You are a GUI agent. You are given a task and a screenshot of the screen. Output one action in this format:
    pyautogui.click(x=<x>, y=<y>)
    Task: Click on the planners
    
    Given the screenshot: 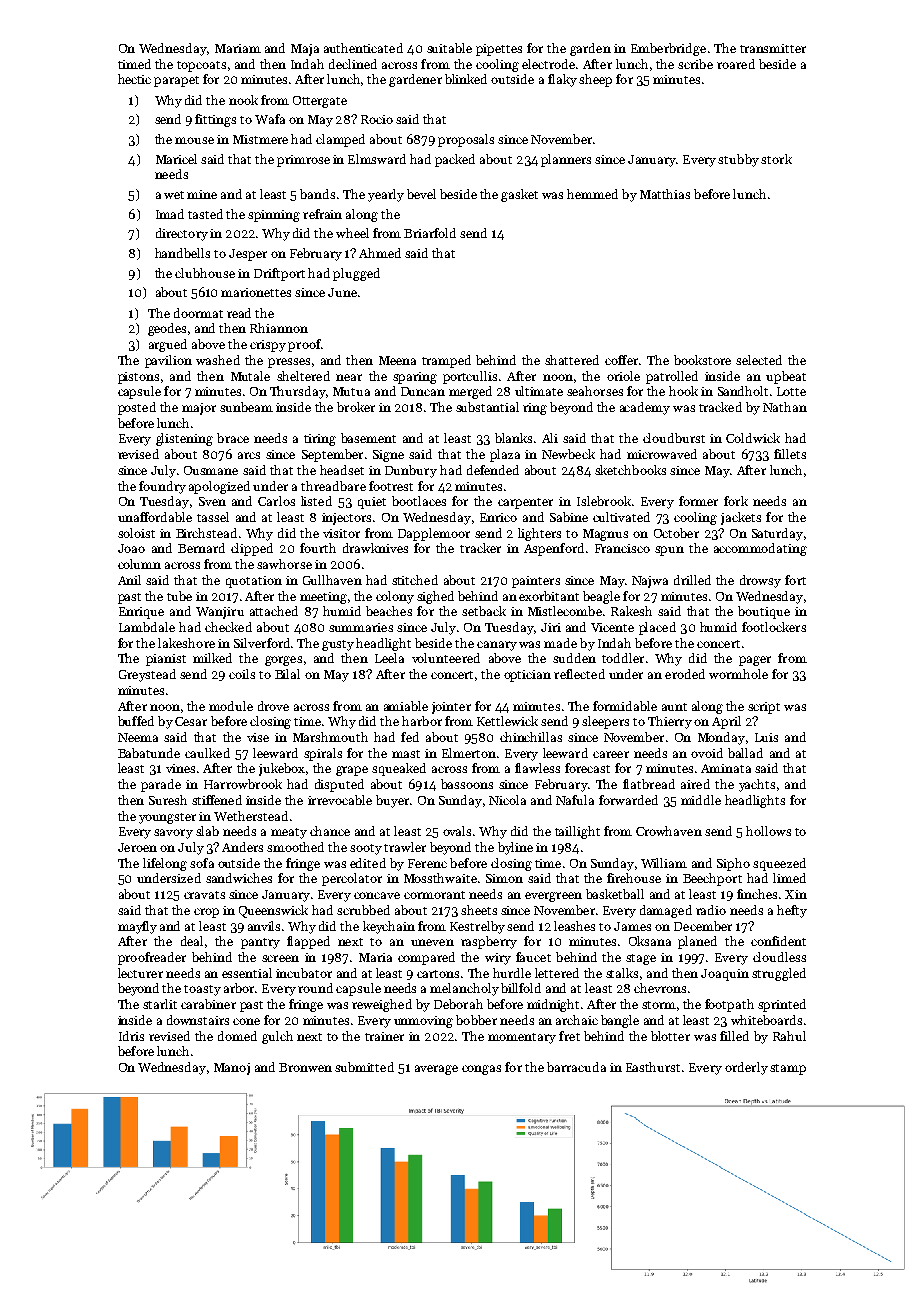 What is the action you would take?
    pyautogui.click(x=566, y=160)
